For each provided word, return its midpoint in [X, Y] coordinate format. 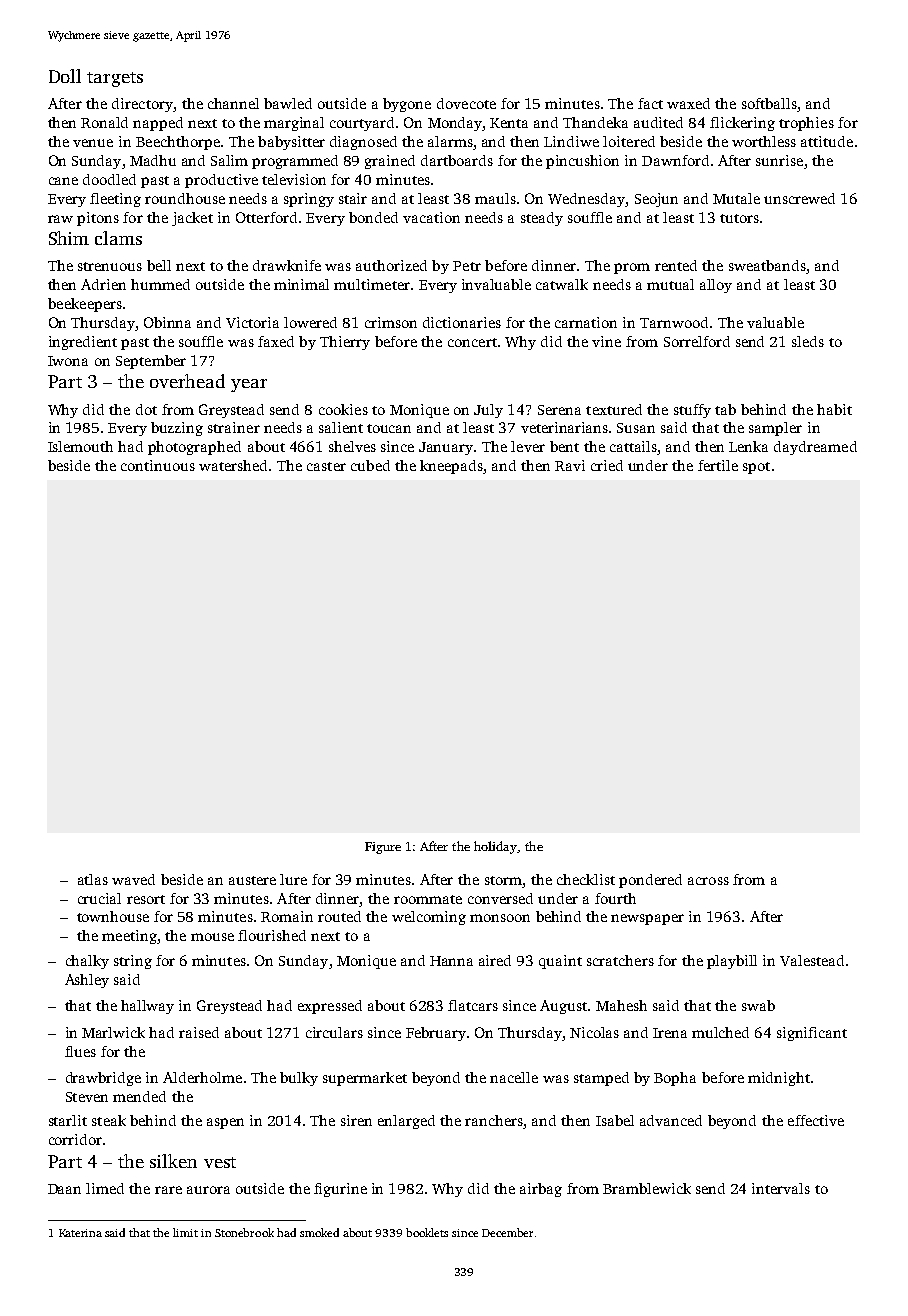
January [446, 448]
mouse [212, 937]
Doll [65, 76]
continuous [158, 465]
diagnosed [363, 143]
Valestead [812, 960]
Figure [383, 848]
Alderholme [202, 1077]
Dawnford [675, 160]
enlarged [406, 1122]
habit [834, 409]
